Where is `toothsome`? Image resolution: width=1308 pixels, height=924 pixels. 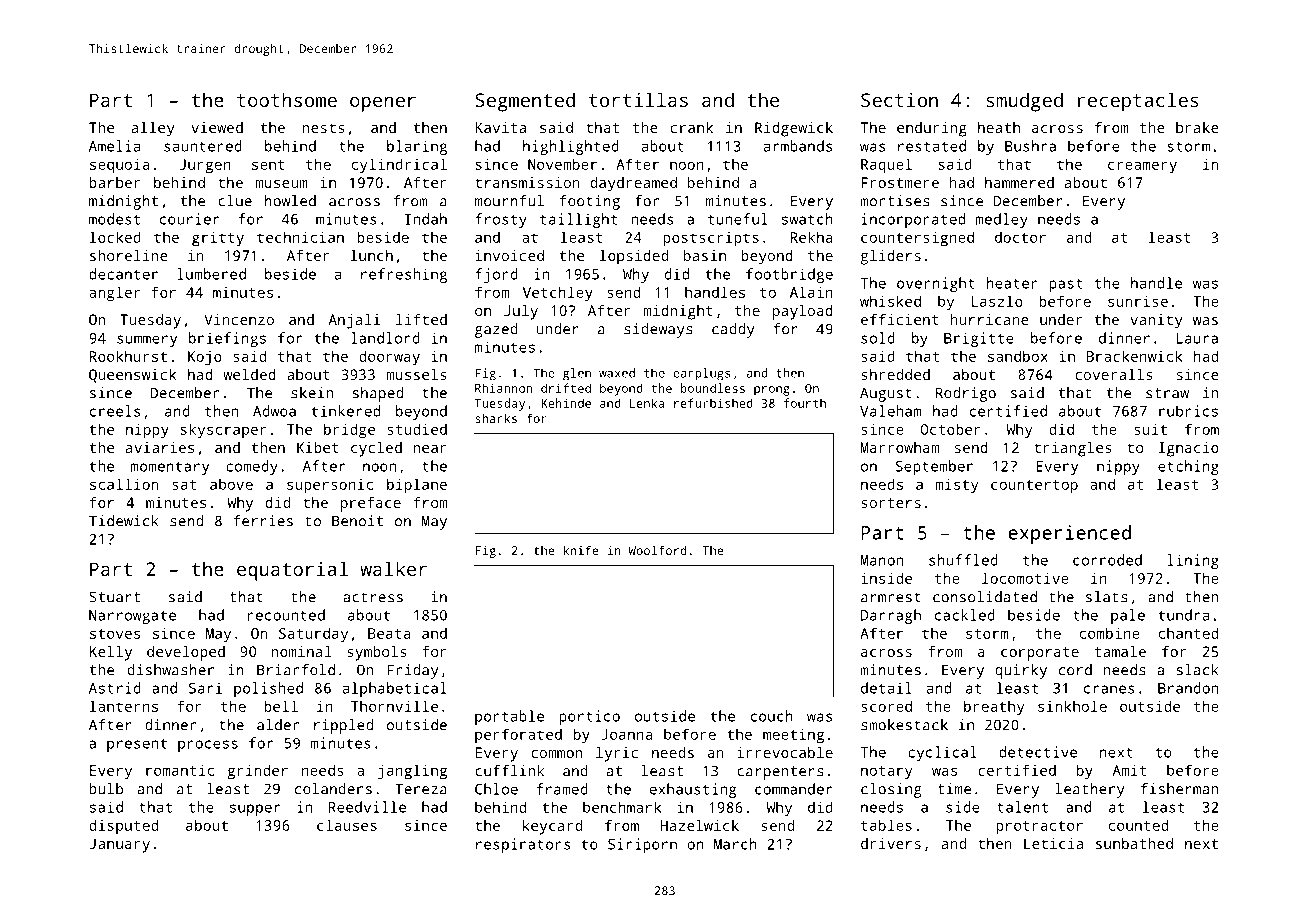 toothsome is located at coordinates (287, 99).
